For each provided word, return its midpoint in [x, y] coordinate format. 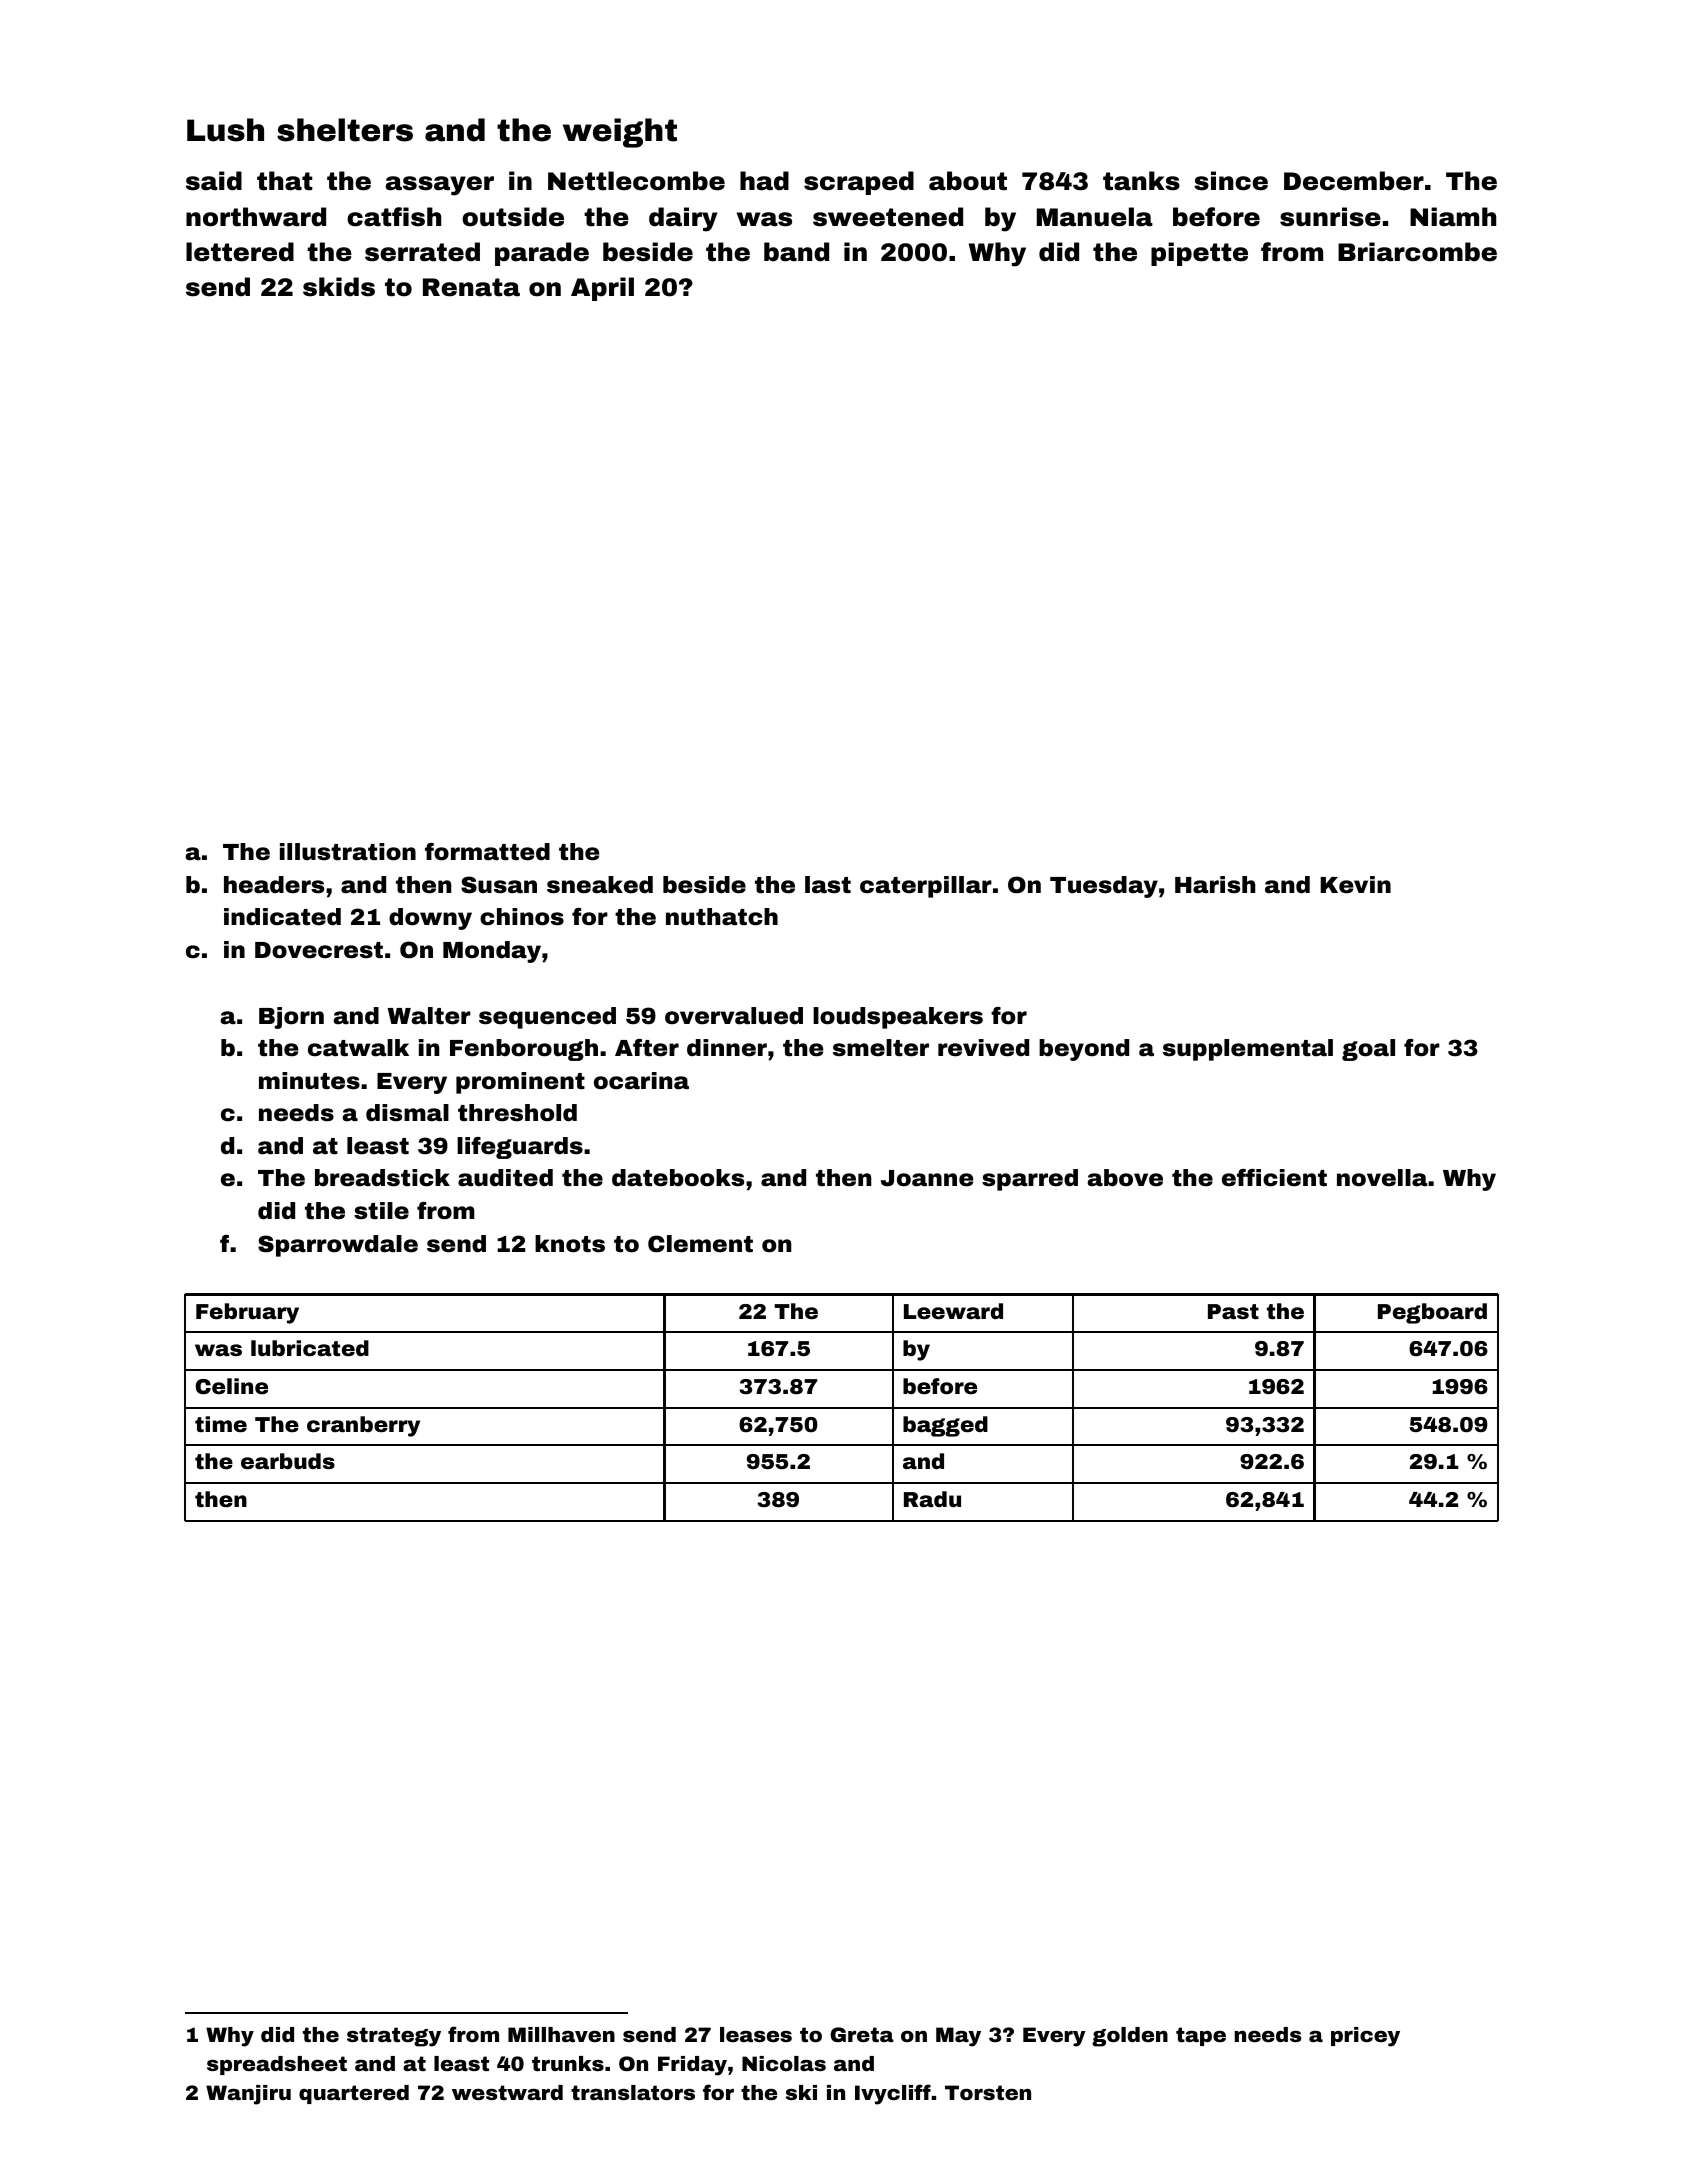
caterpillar [926, 887]
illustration [348, 852]
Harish [1215, 885]
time [221, 1424]
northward [256, 217]
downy [430, 919]
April [602, 289]
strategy [394, 2037]
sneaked [600, 885]
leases [756, 2034]
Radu [932, 1499]
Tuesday [1104, 887]
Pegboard [1432, 1313]
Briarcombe [1417, 252]
